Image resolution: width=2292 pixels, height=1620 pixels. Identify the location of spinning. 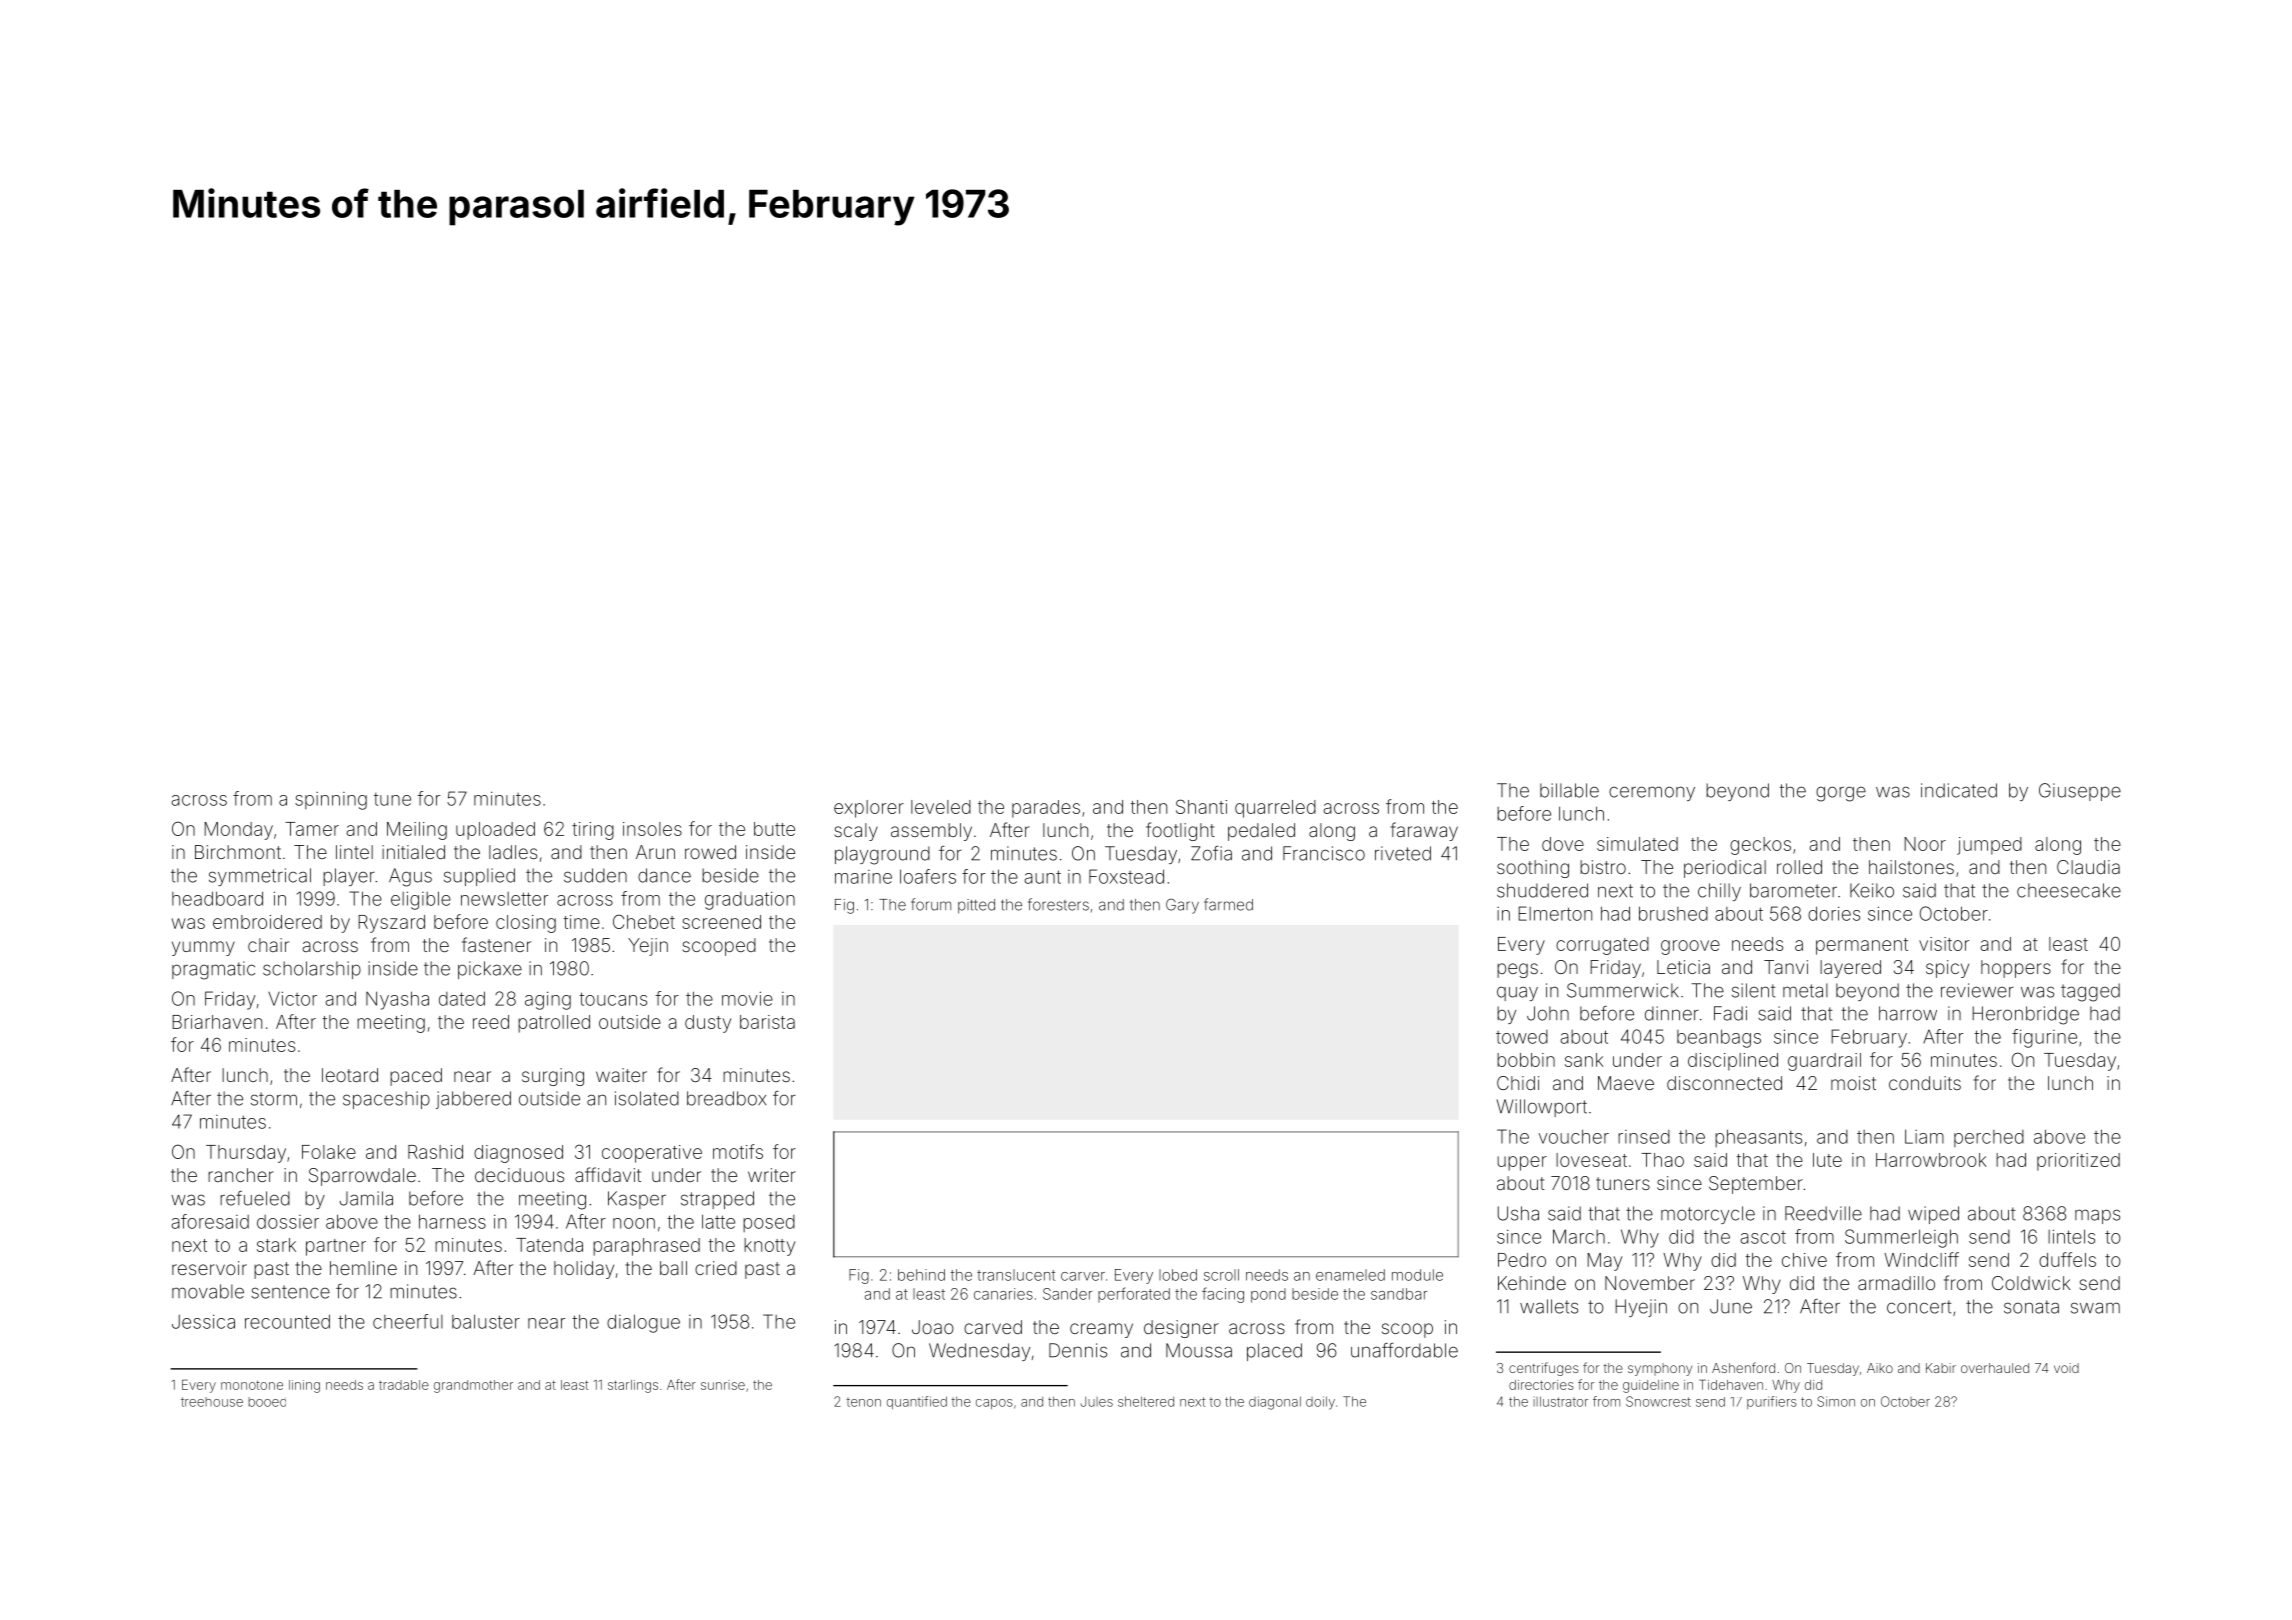
(331, 801).
